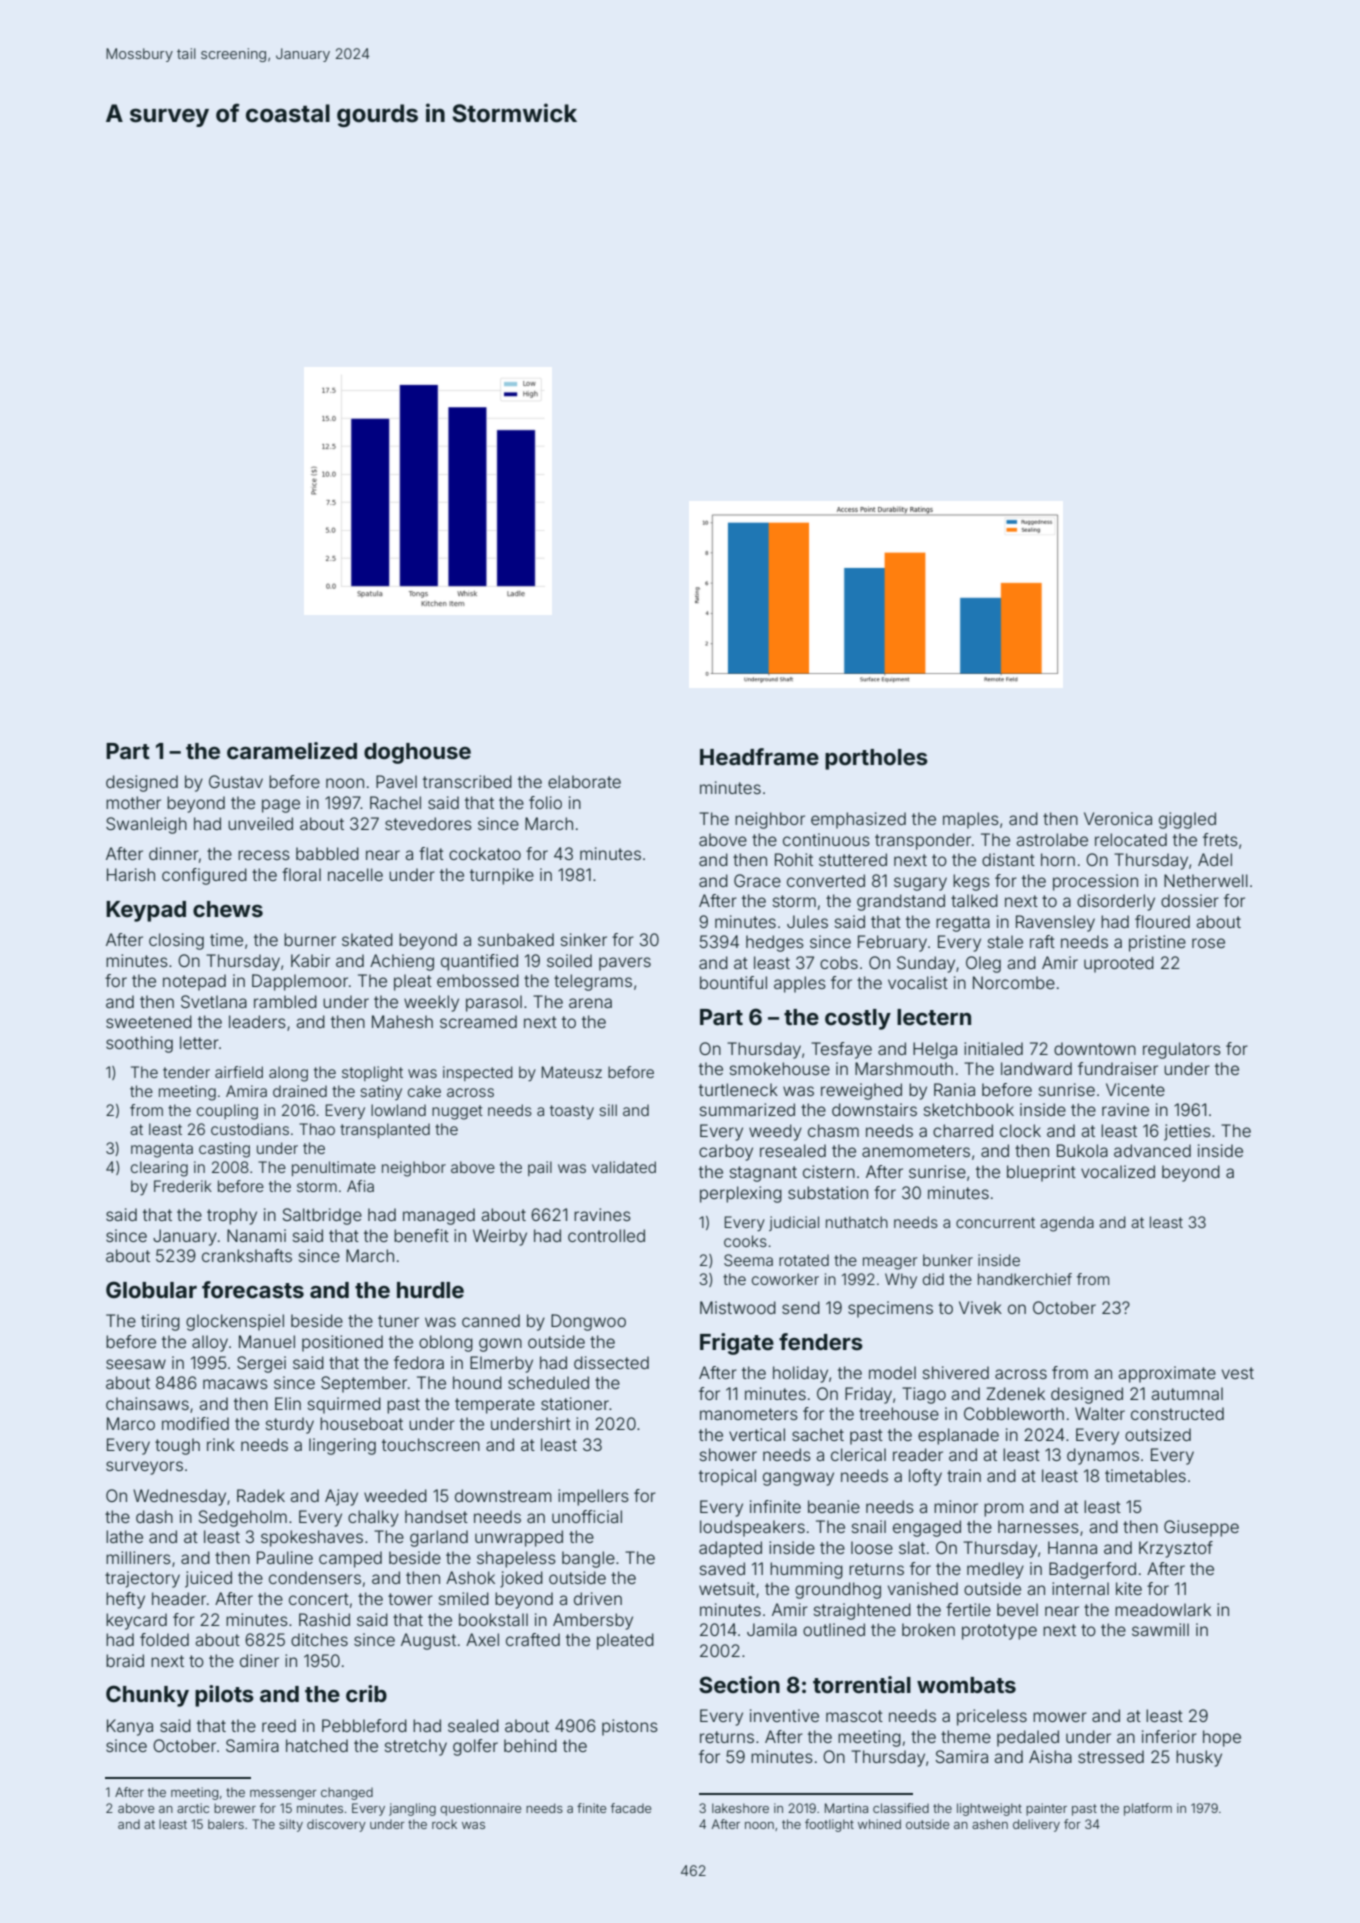 The height and width of the document is (1923, 1360). Describe the element at coordinates (151, 1289) in the document. I see `Globular` at that location.
